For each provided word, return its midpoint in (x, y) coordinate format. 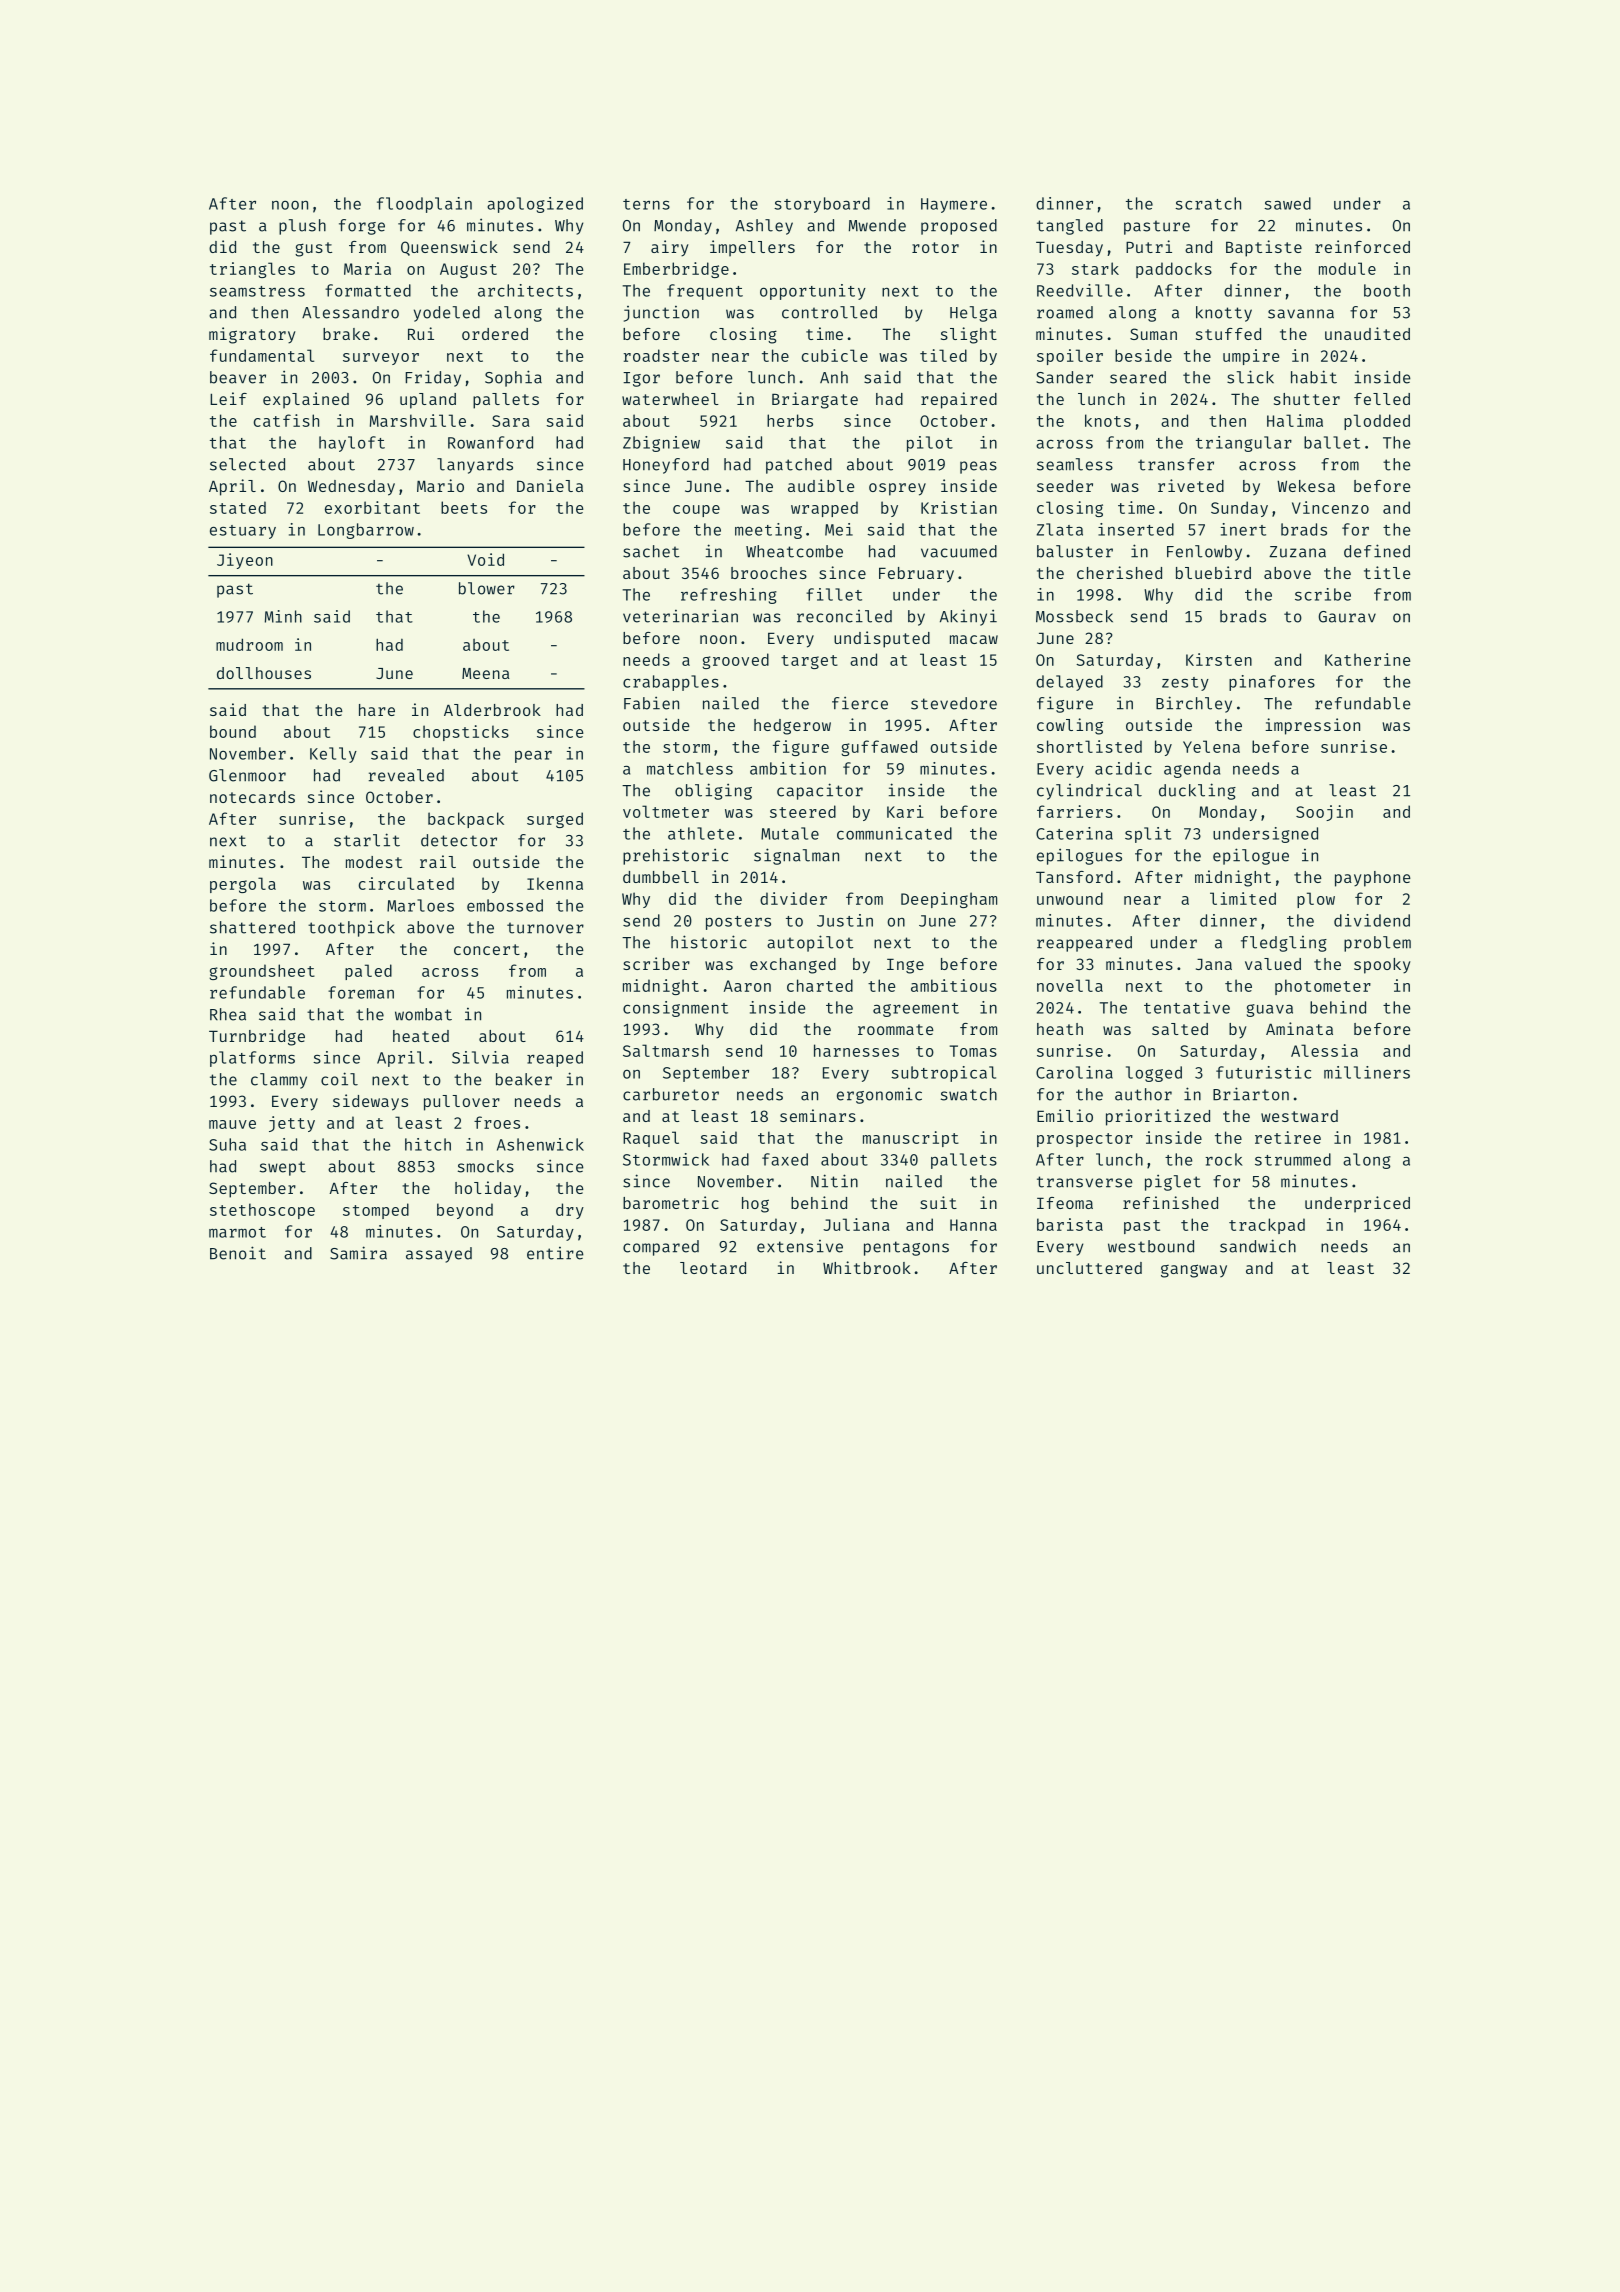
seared (1138, 377)
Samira (358, 1253)
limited (1243, 898)
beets (464, 507)
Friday (433, 378)
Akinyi (968, 617)
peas (978, 467)
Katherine (1368, 659)
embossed (505, 905)
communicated (894, 833)
